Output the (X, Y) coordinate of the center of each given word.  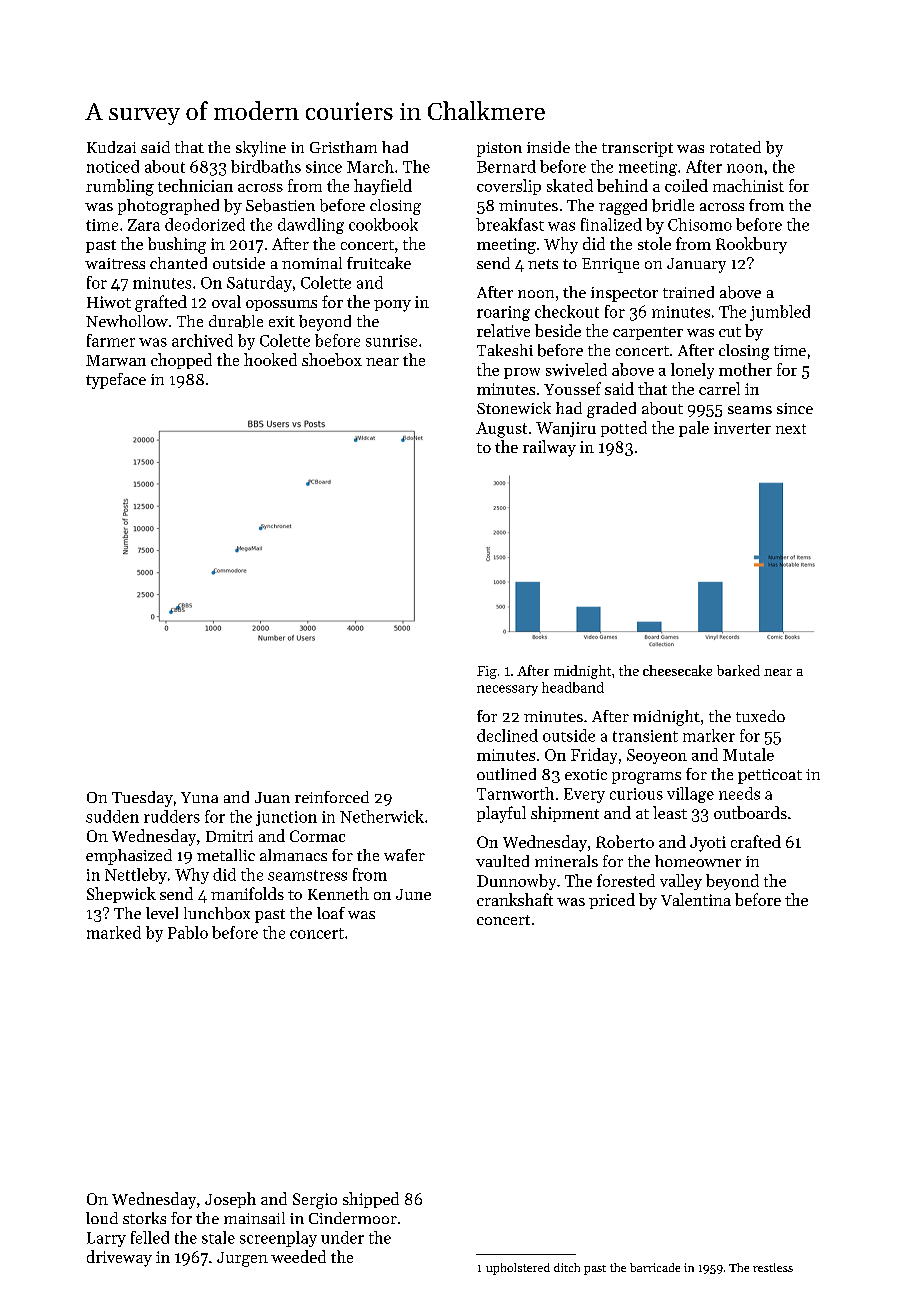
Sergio (315, 1201)
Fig (487, 672)
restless (773, 1267)
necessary (507, 690)
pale (694, 429)
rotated (735, 147)
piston (499, 149)
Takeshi (505, 350)
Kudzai (111, 147)
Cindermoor (353, 1218)
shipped (371, 1200)
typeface (116, 381)
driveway (119, 1258)
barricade (655, 1267)
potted (624, 429)
